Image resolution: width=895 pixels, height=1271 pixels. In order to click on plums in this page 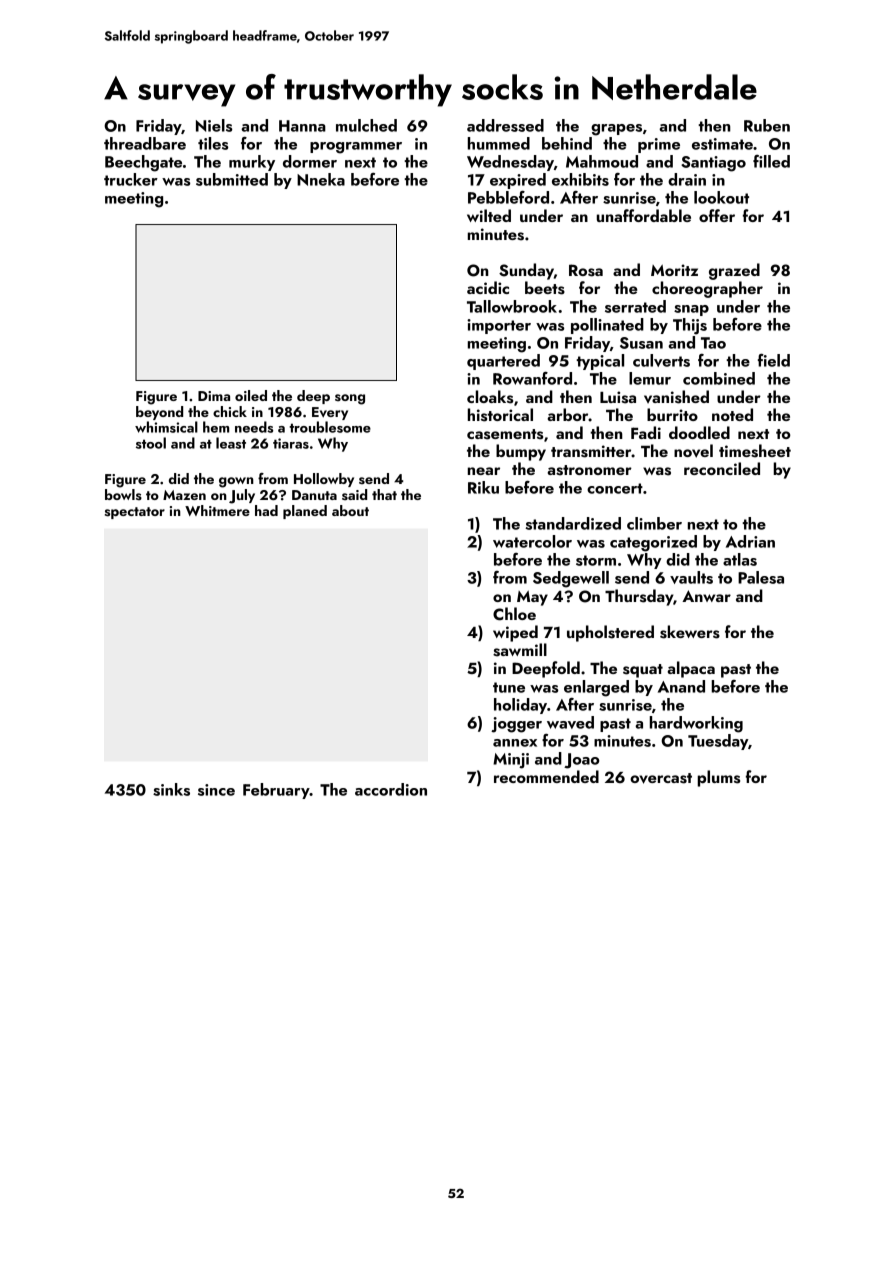, I will do `click(718, 778)`.
